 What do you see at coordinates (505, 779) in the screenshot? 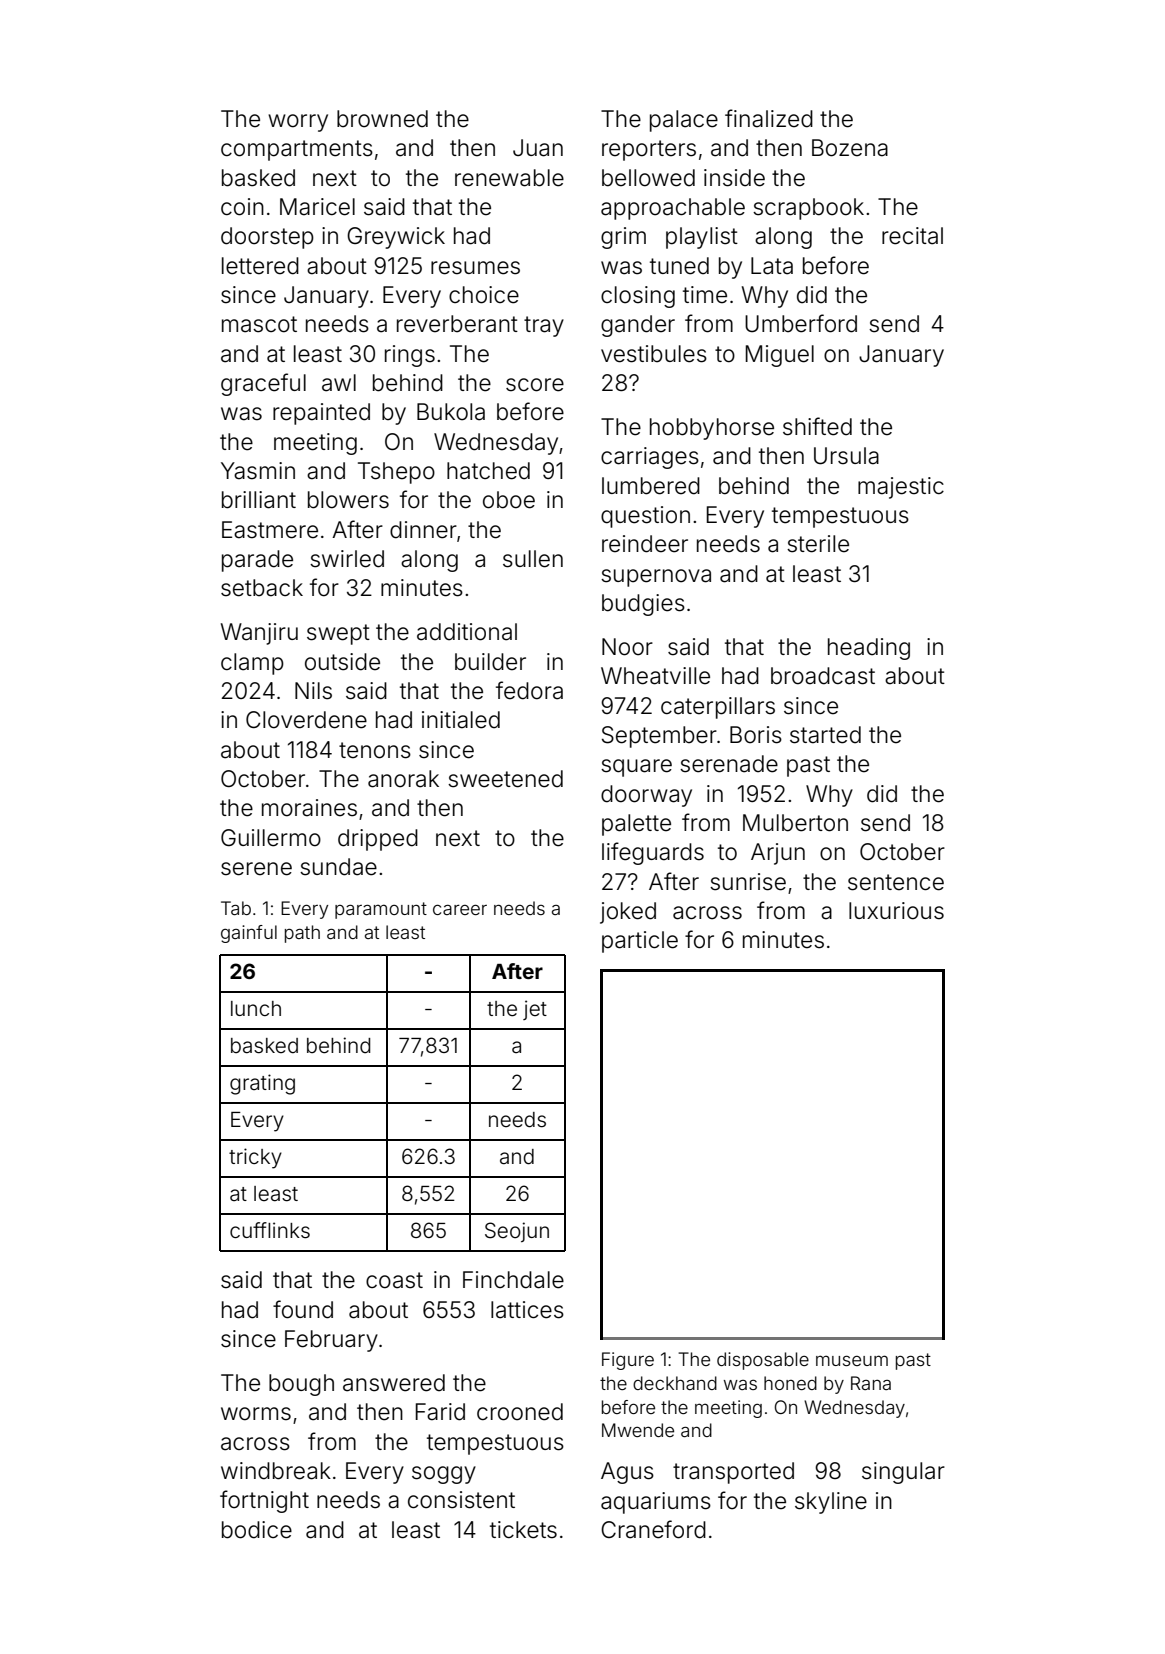
I see `sweetened` at bounding box center [505, 779].
